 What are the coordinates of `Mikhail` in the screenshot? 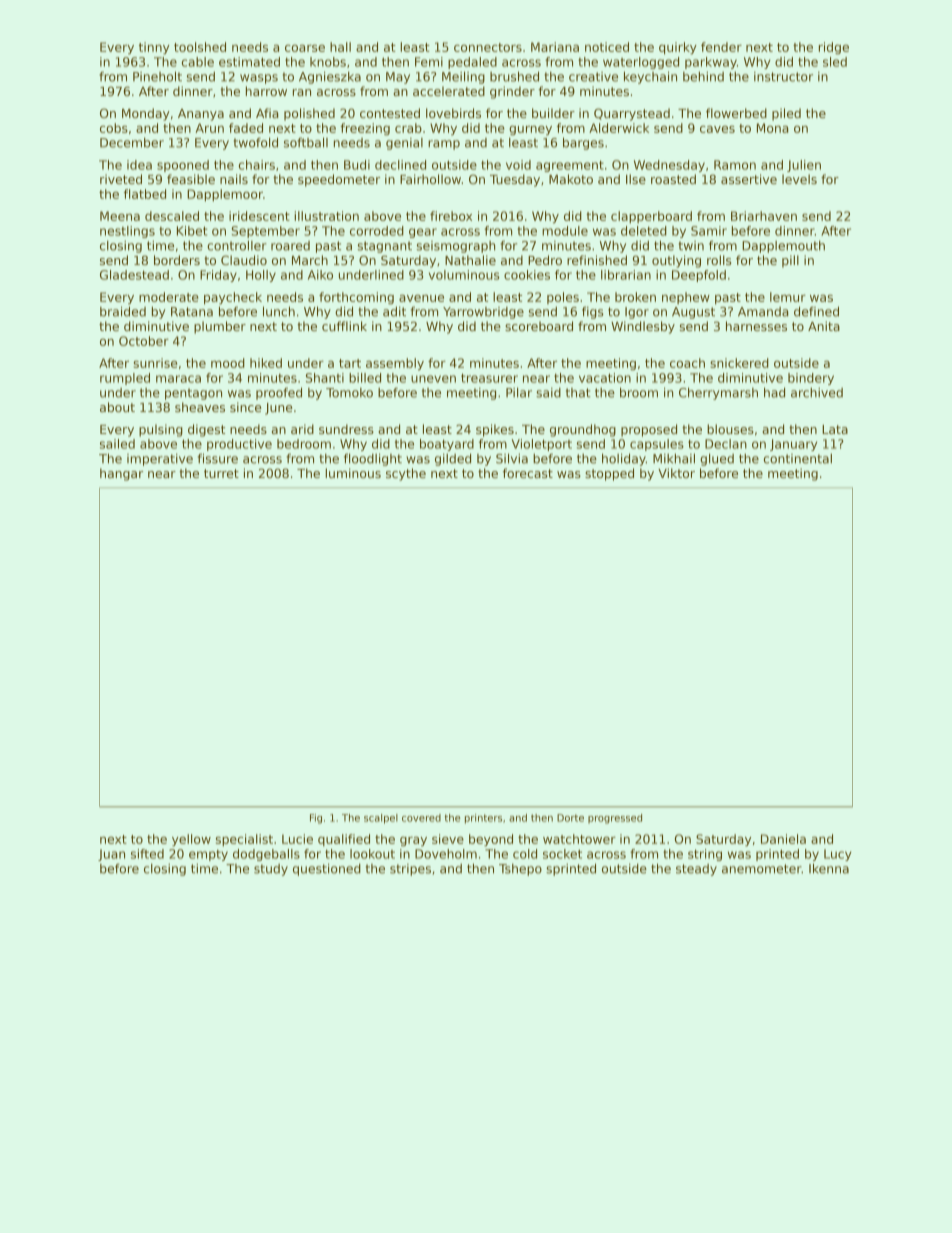 It's located at (674, 458).
